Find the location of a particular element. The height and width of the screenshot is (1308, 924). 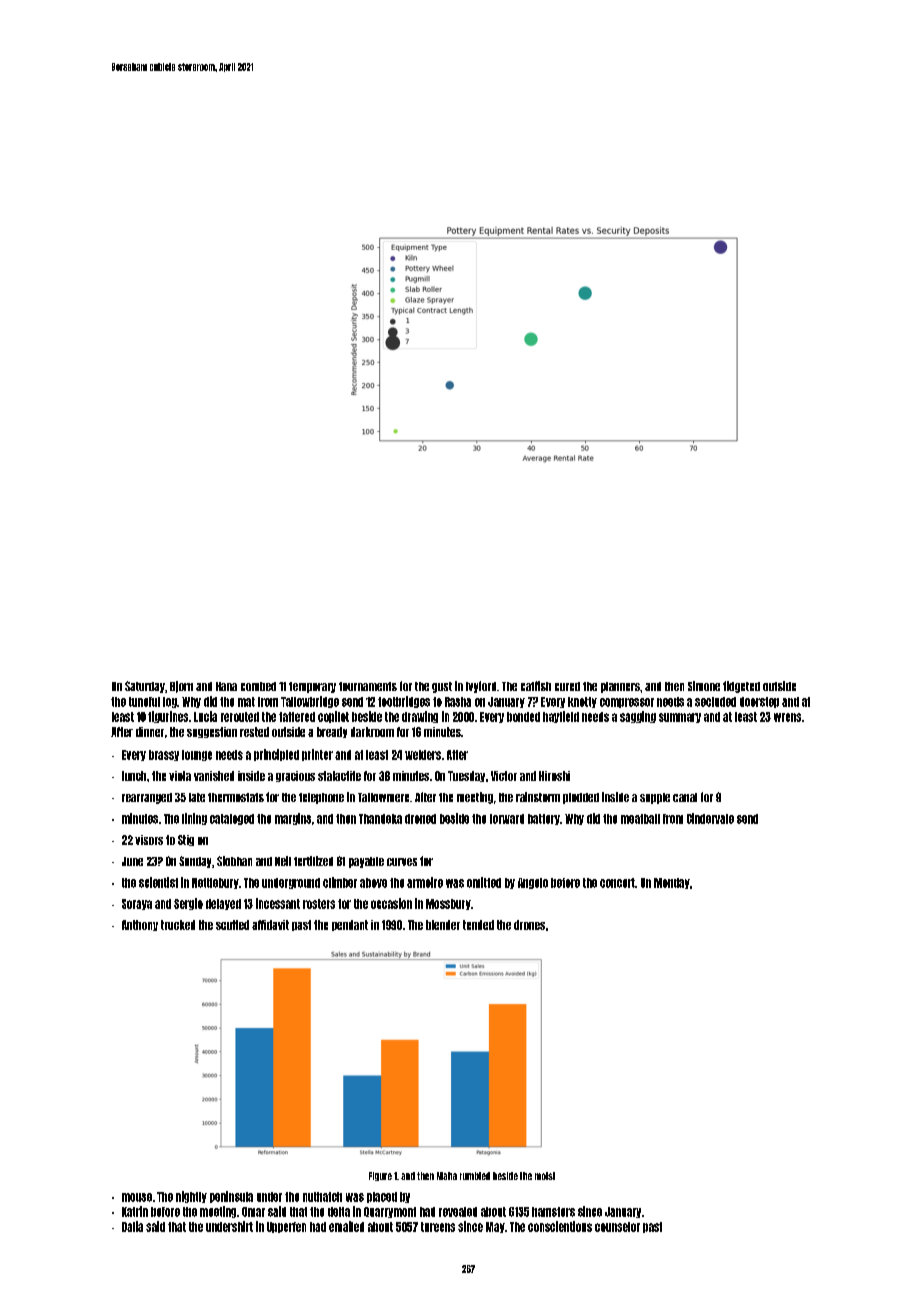

Cindervale is located at coordinates (710, 818).
